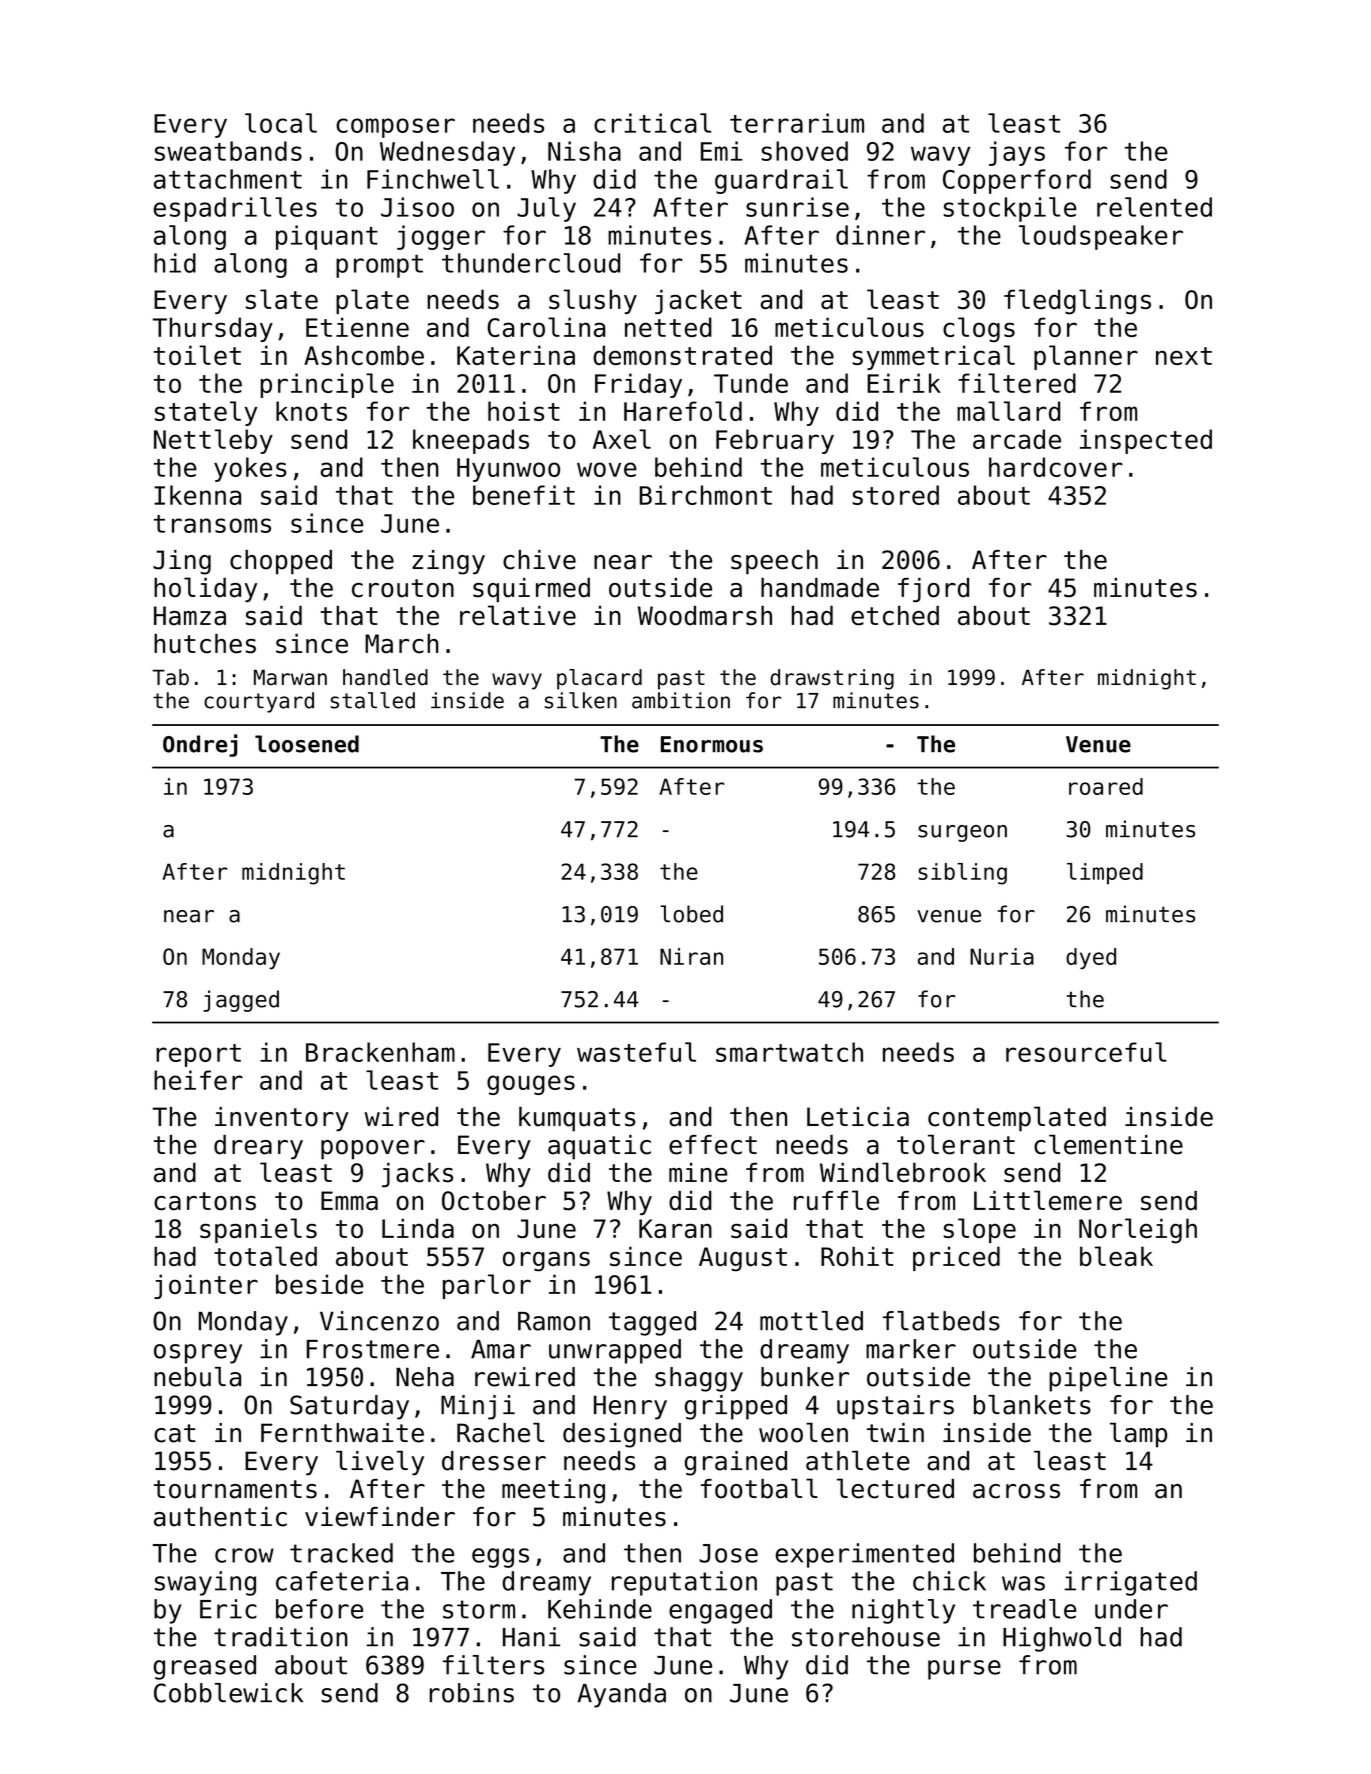 The width and height of the image is (1371, 1774). What do you see at coordinates (1108, 1379) in the image?
I see `pipeline` at bounding box center [1108, 1379].
